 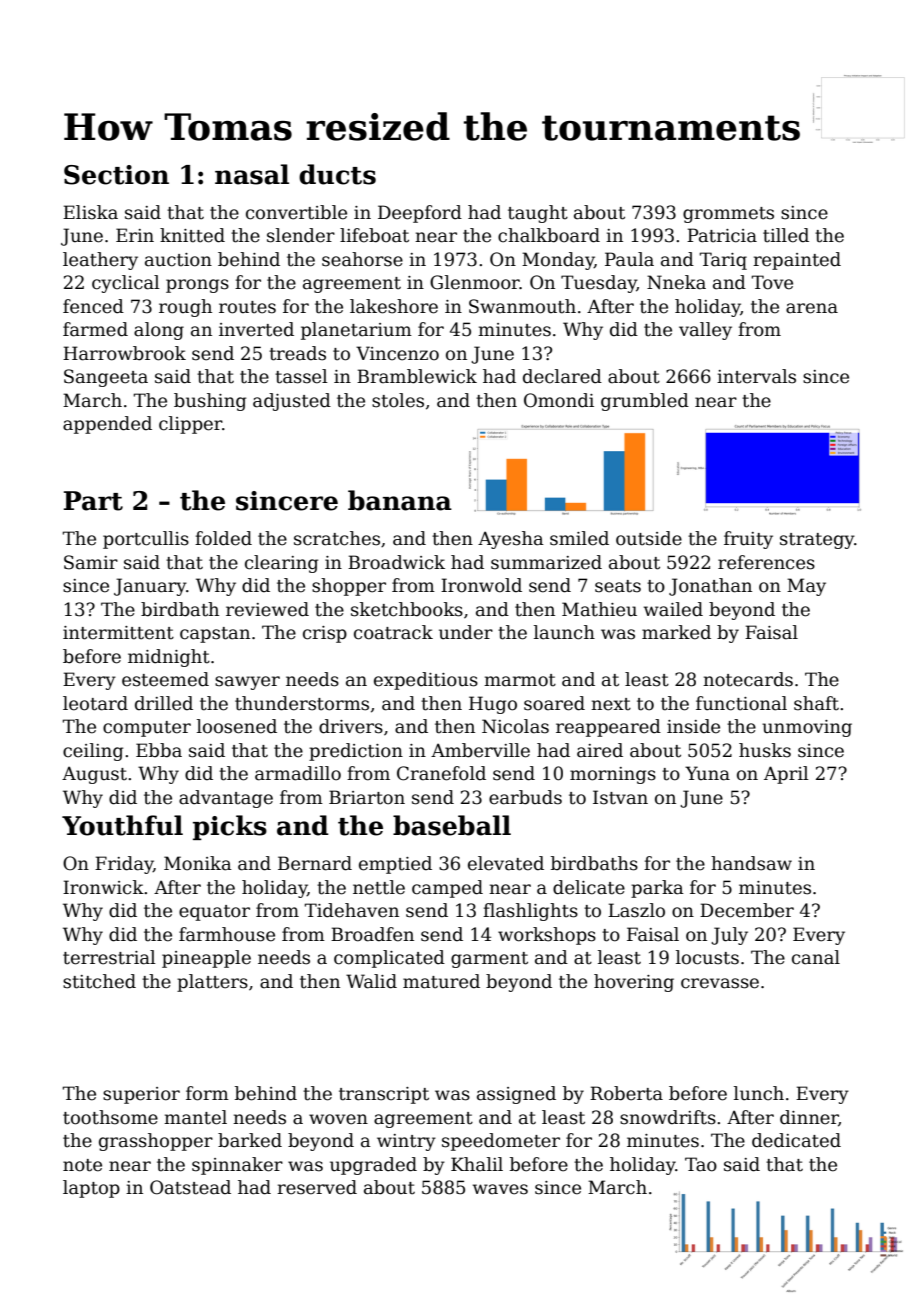 I want to click on grommets, so click(x=728, y=215).
